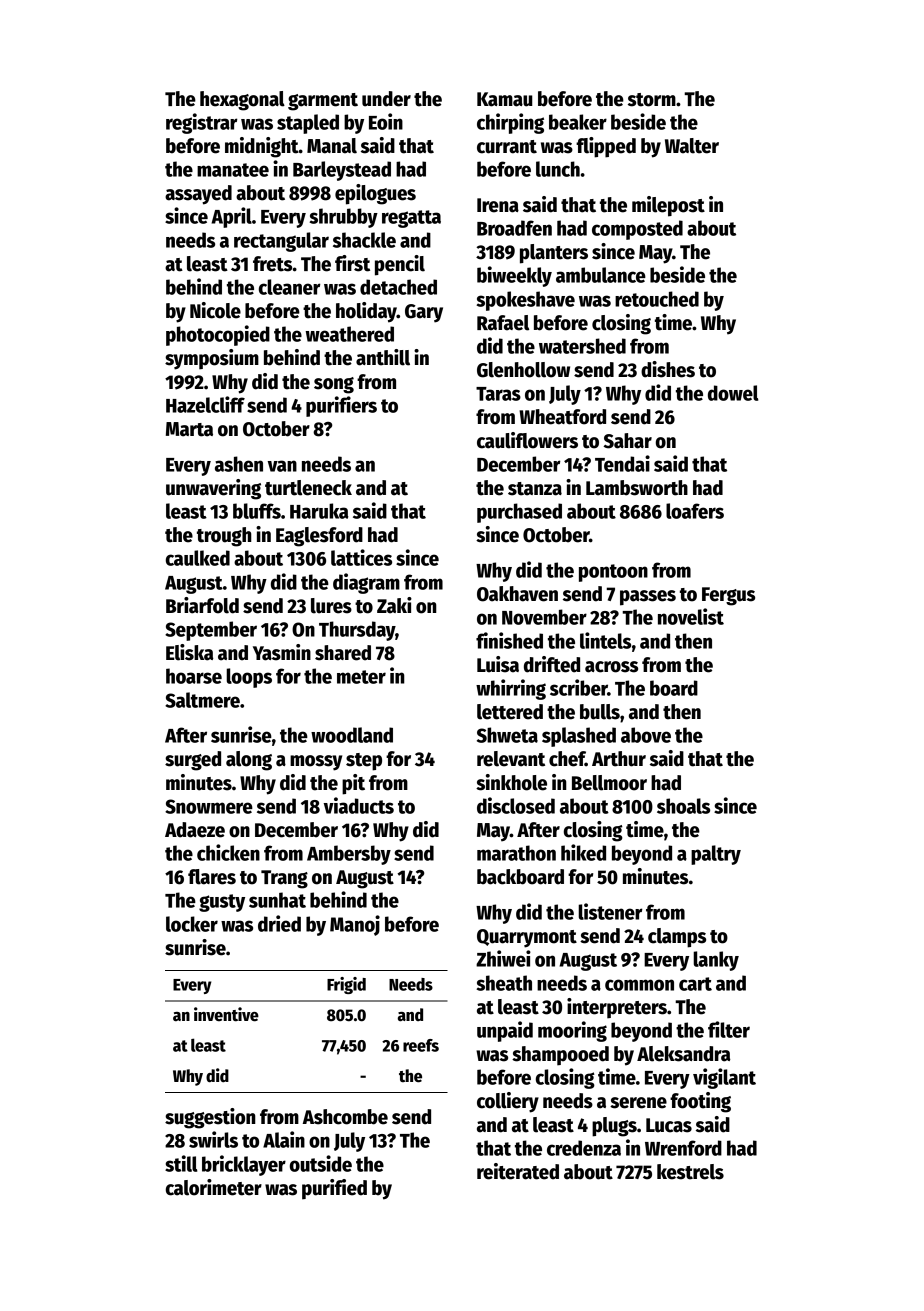  What do you see at coordinates (215, 310) in the page?
I see `Nicole` at bounding box center [215, 310].
